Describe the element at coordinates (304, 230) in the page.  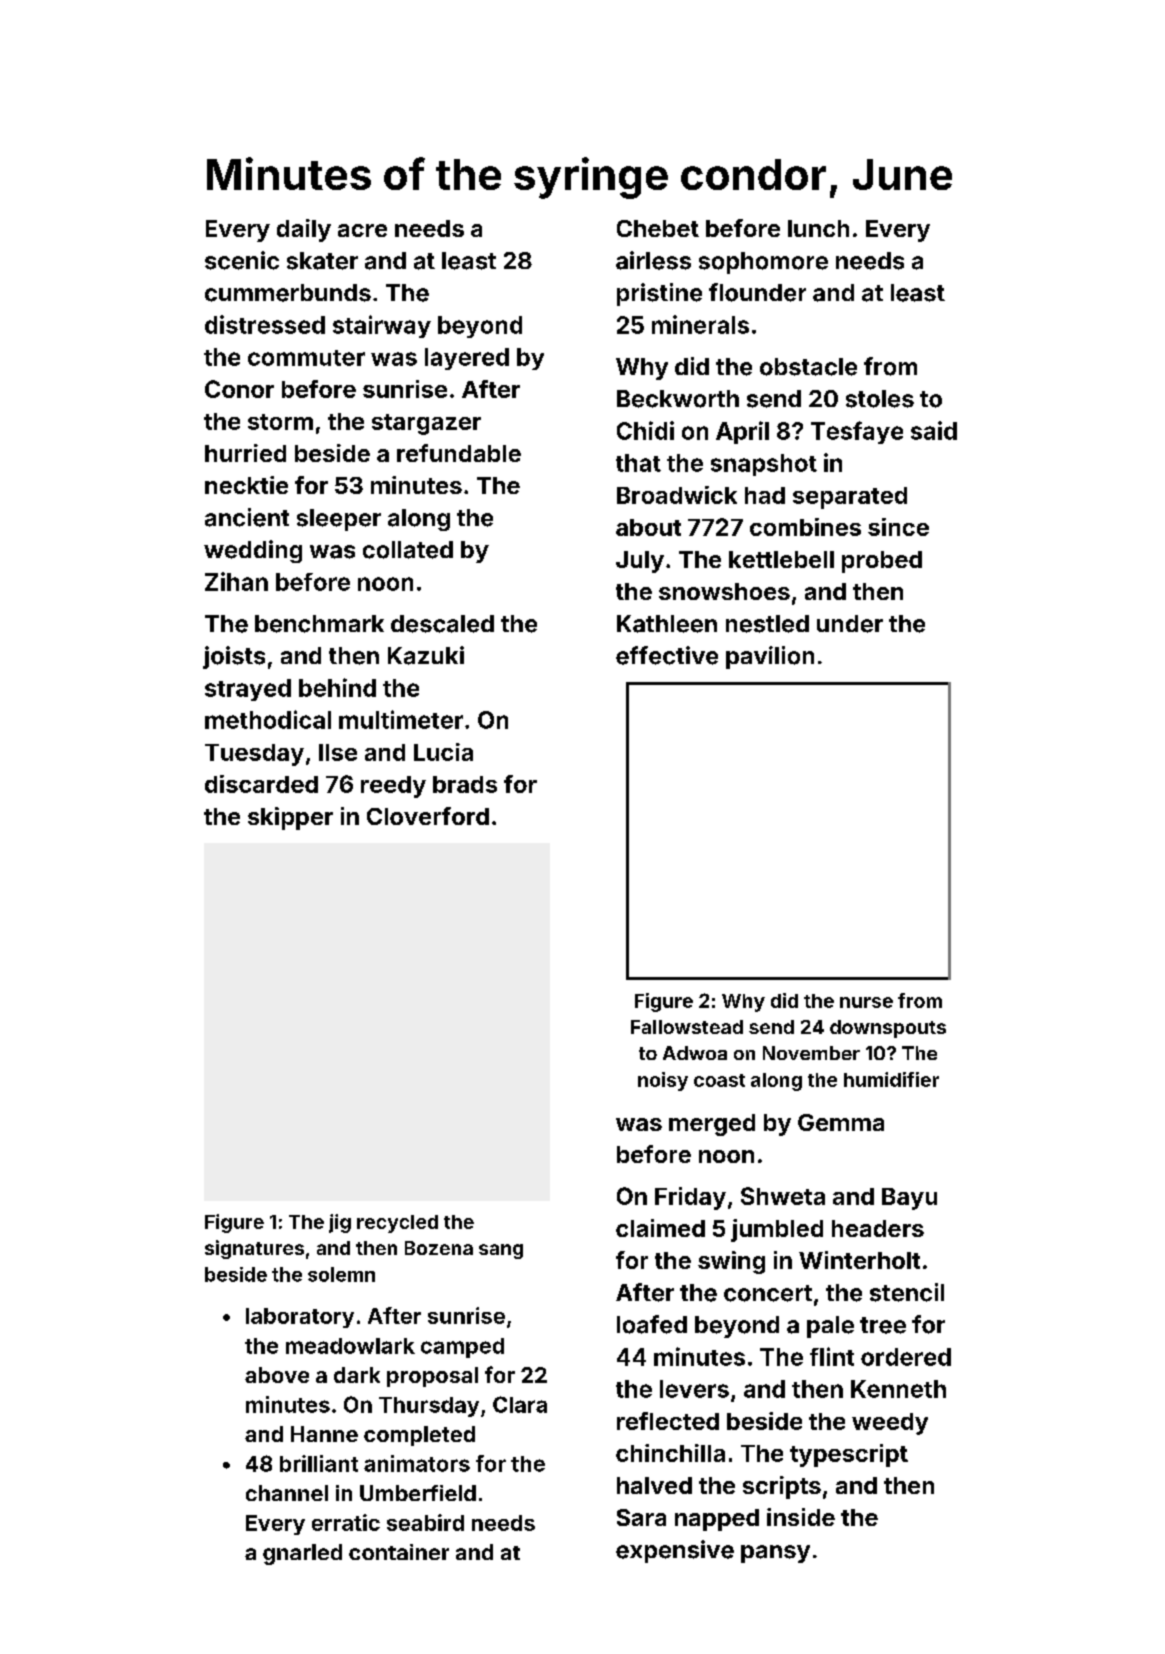
I see `daily` at that location.
